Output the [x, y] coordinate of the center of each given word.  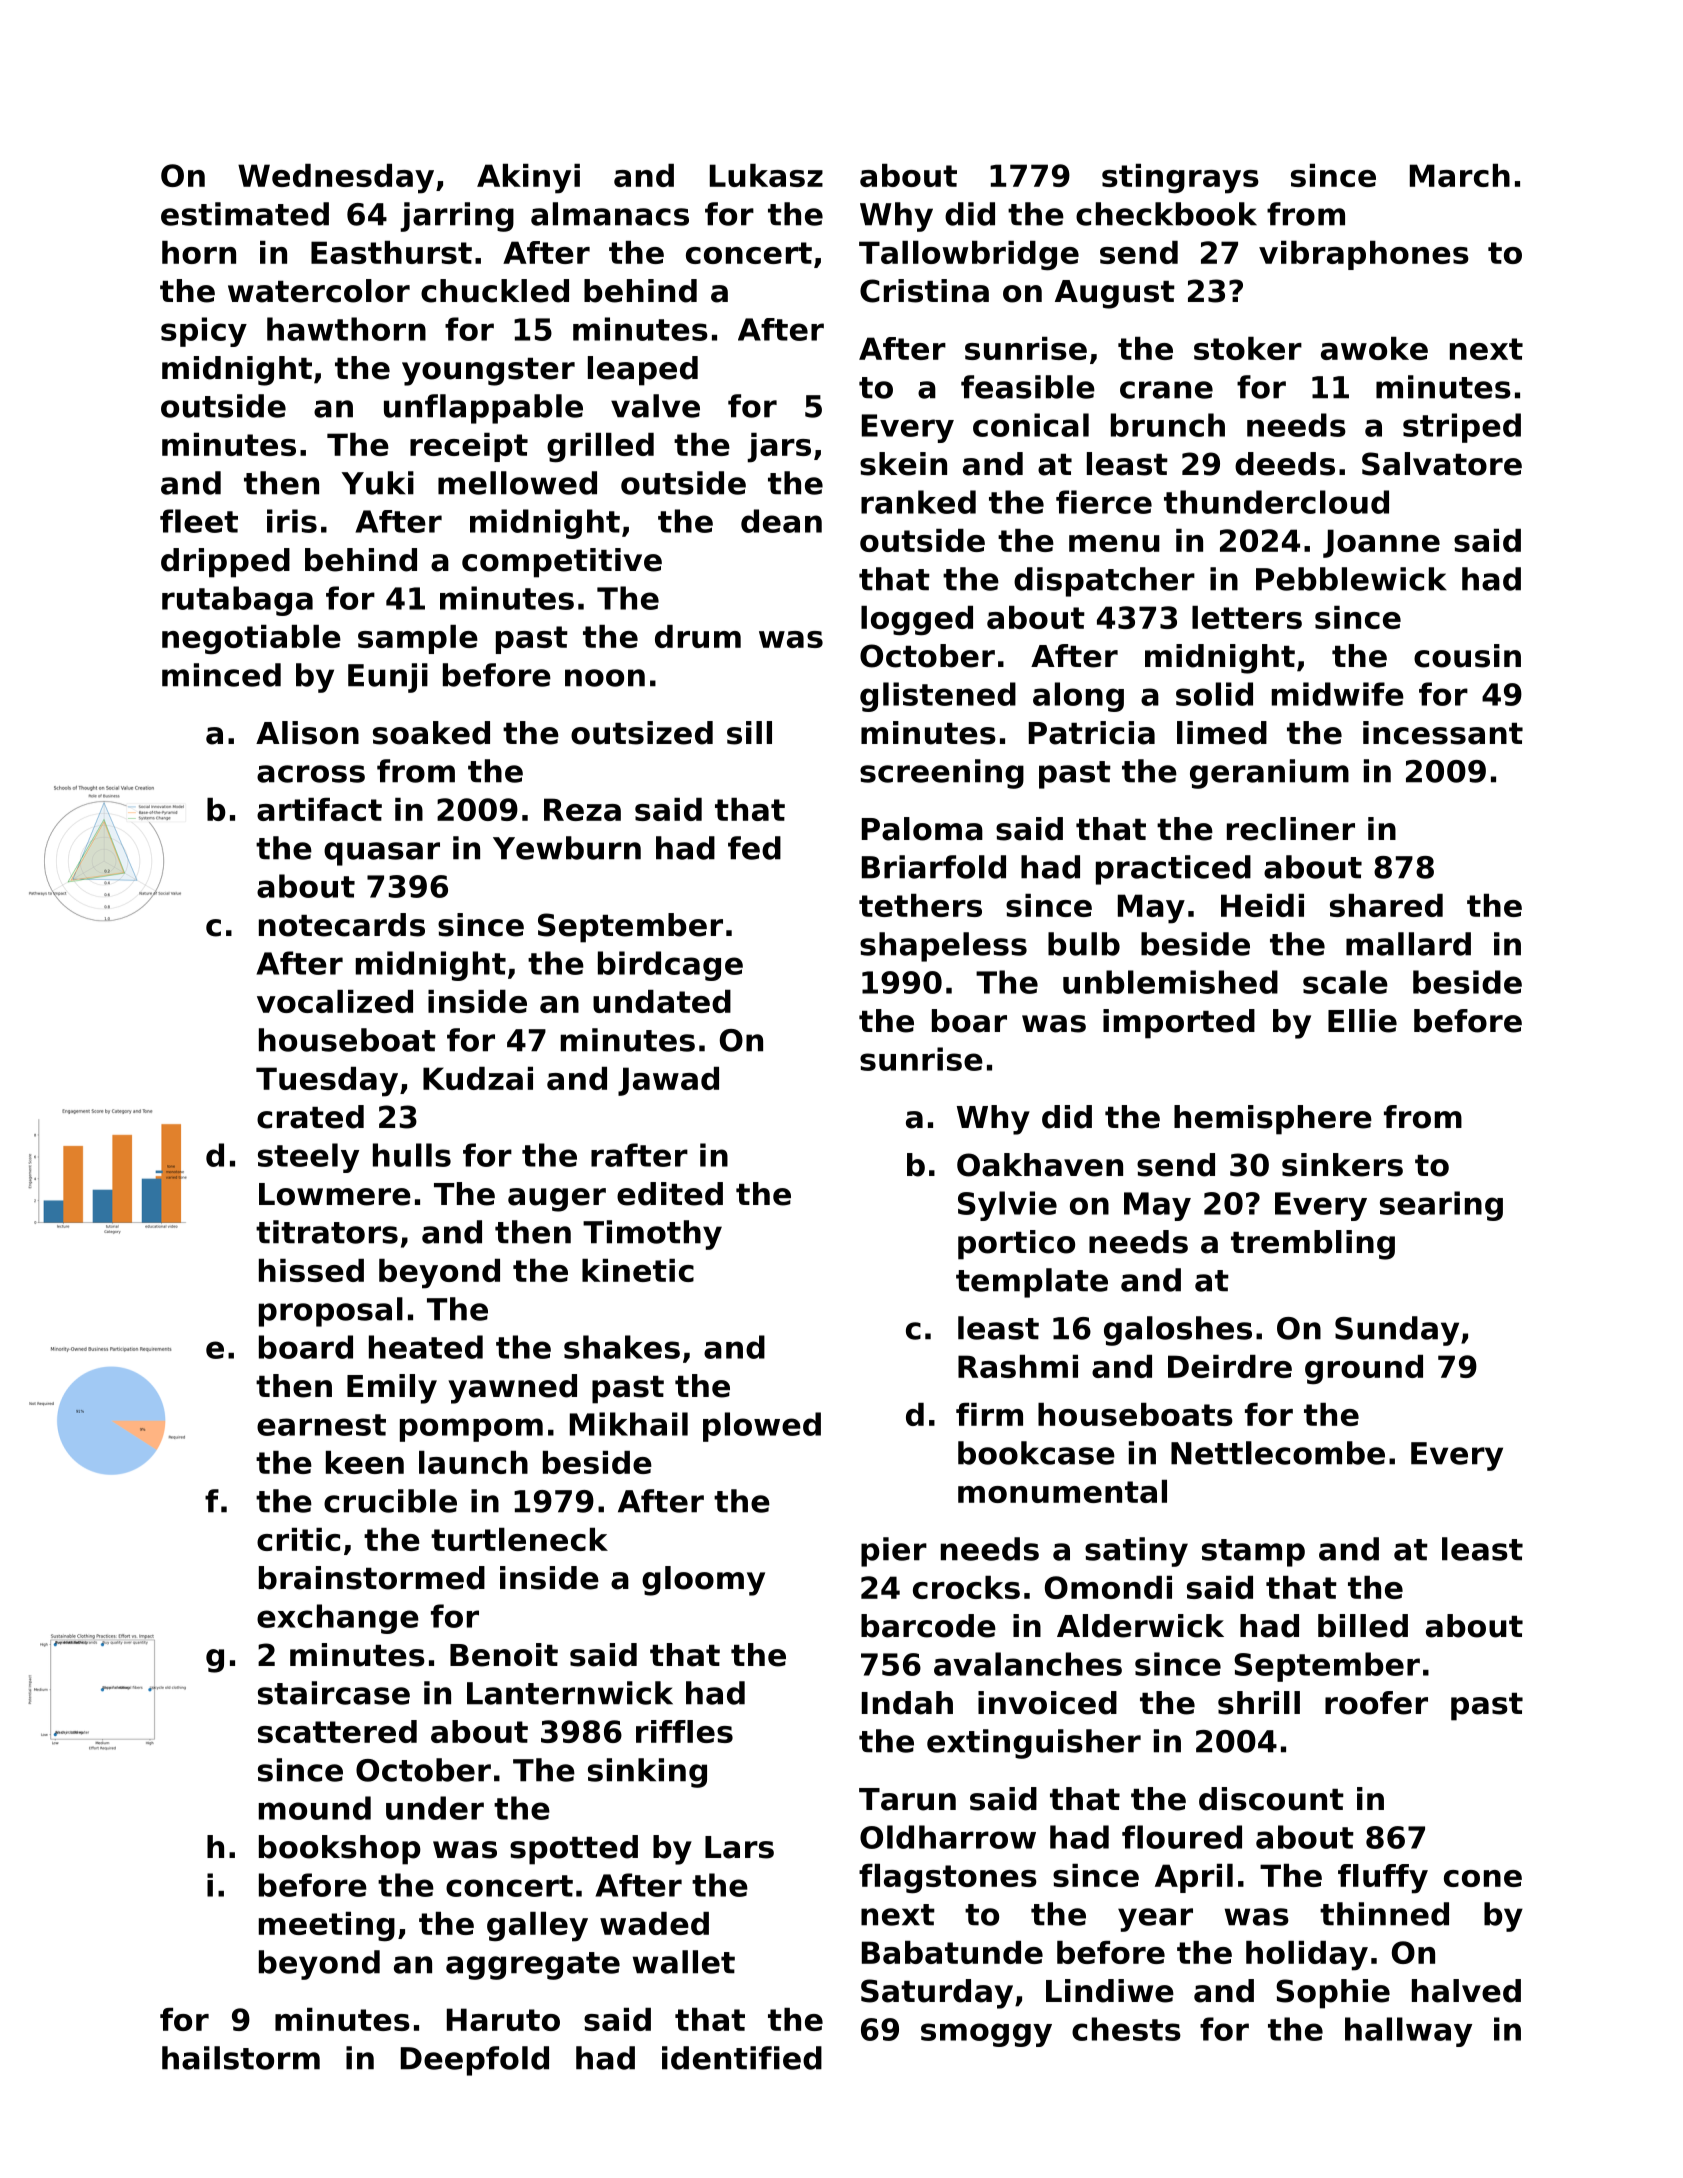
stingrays [1180, 179]
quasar [382, 854]
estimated [245, 214]
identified [742, 2058]
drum [698, 636]
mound [315, 1808]
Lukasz [766, 175]
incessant [1443, 733]
